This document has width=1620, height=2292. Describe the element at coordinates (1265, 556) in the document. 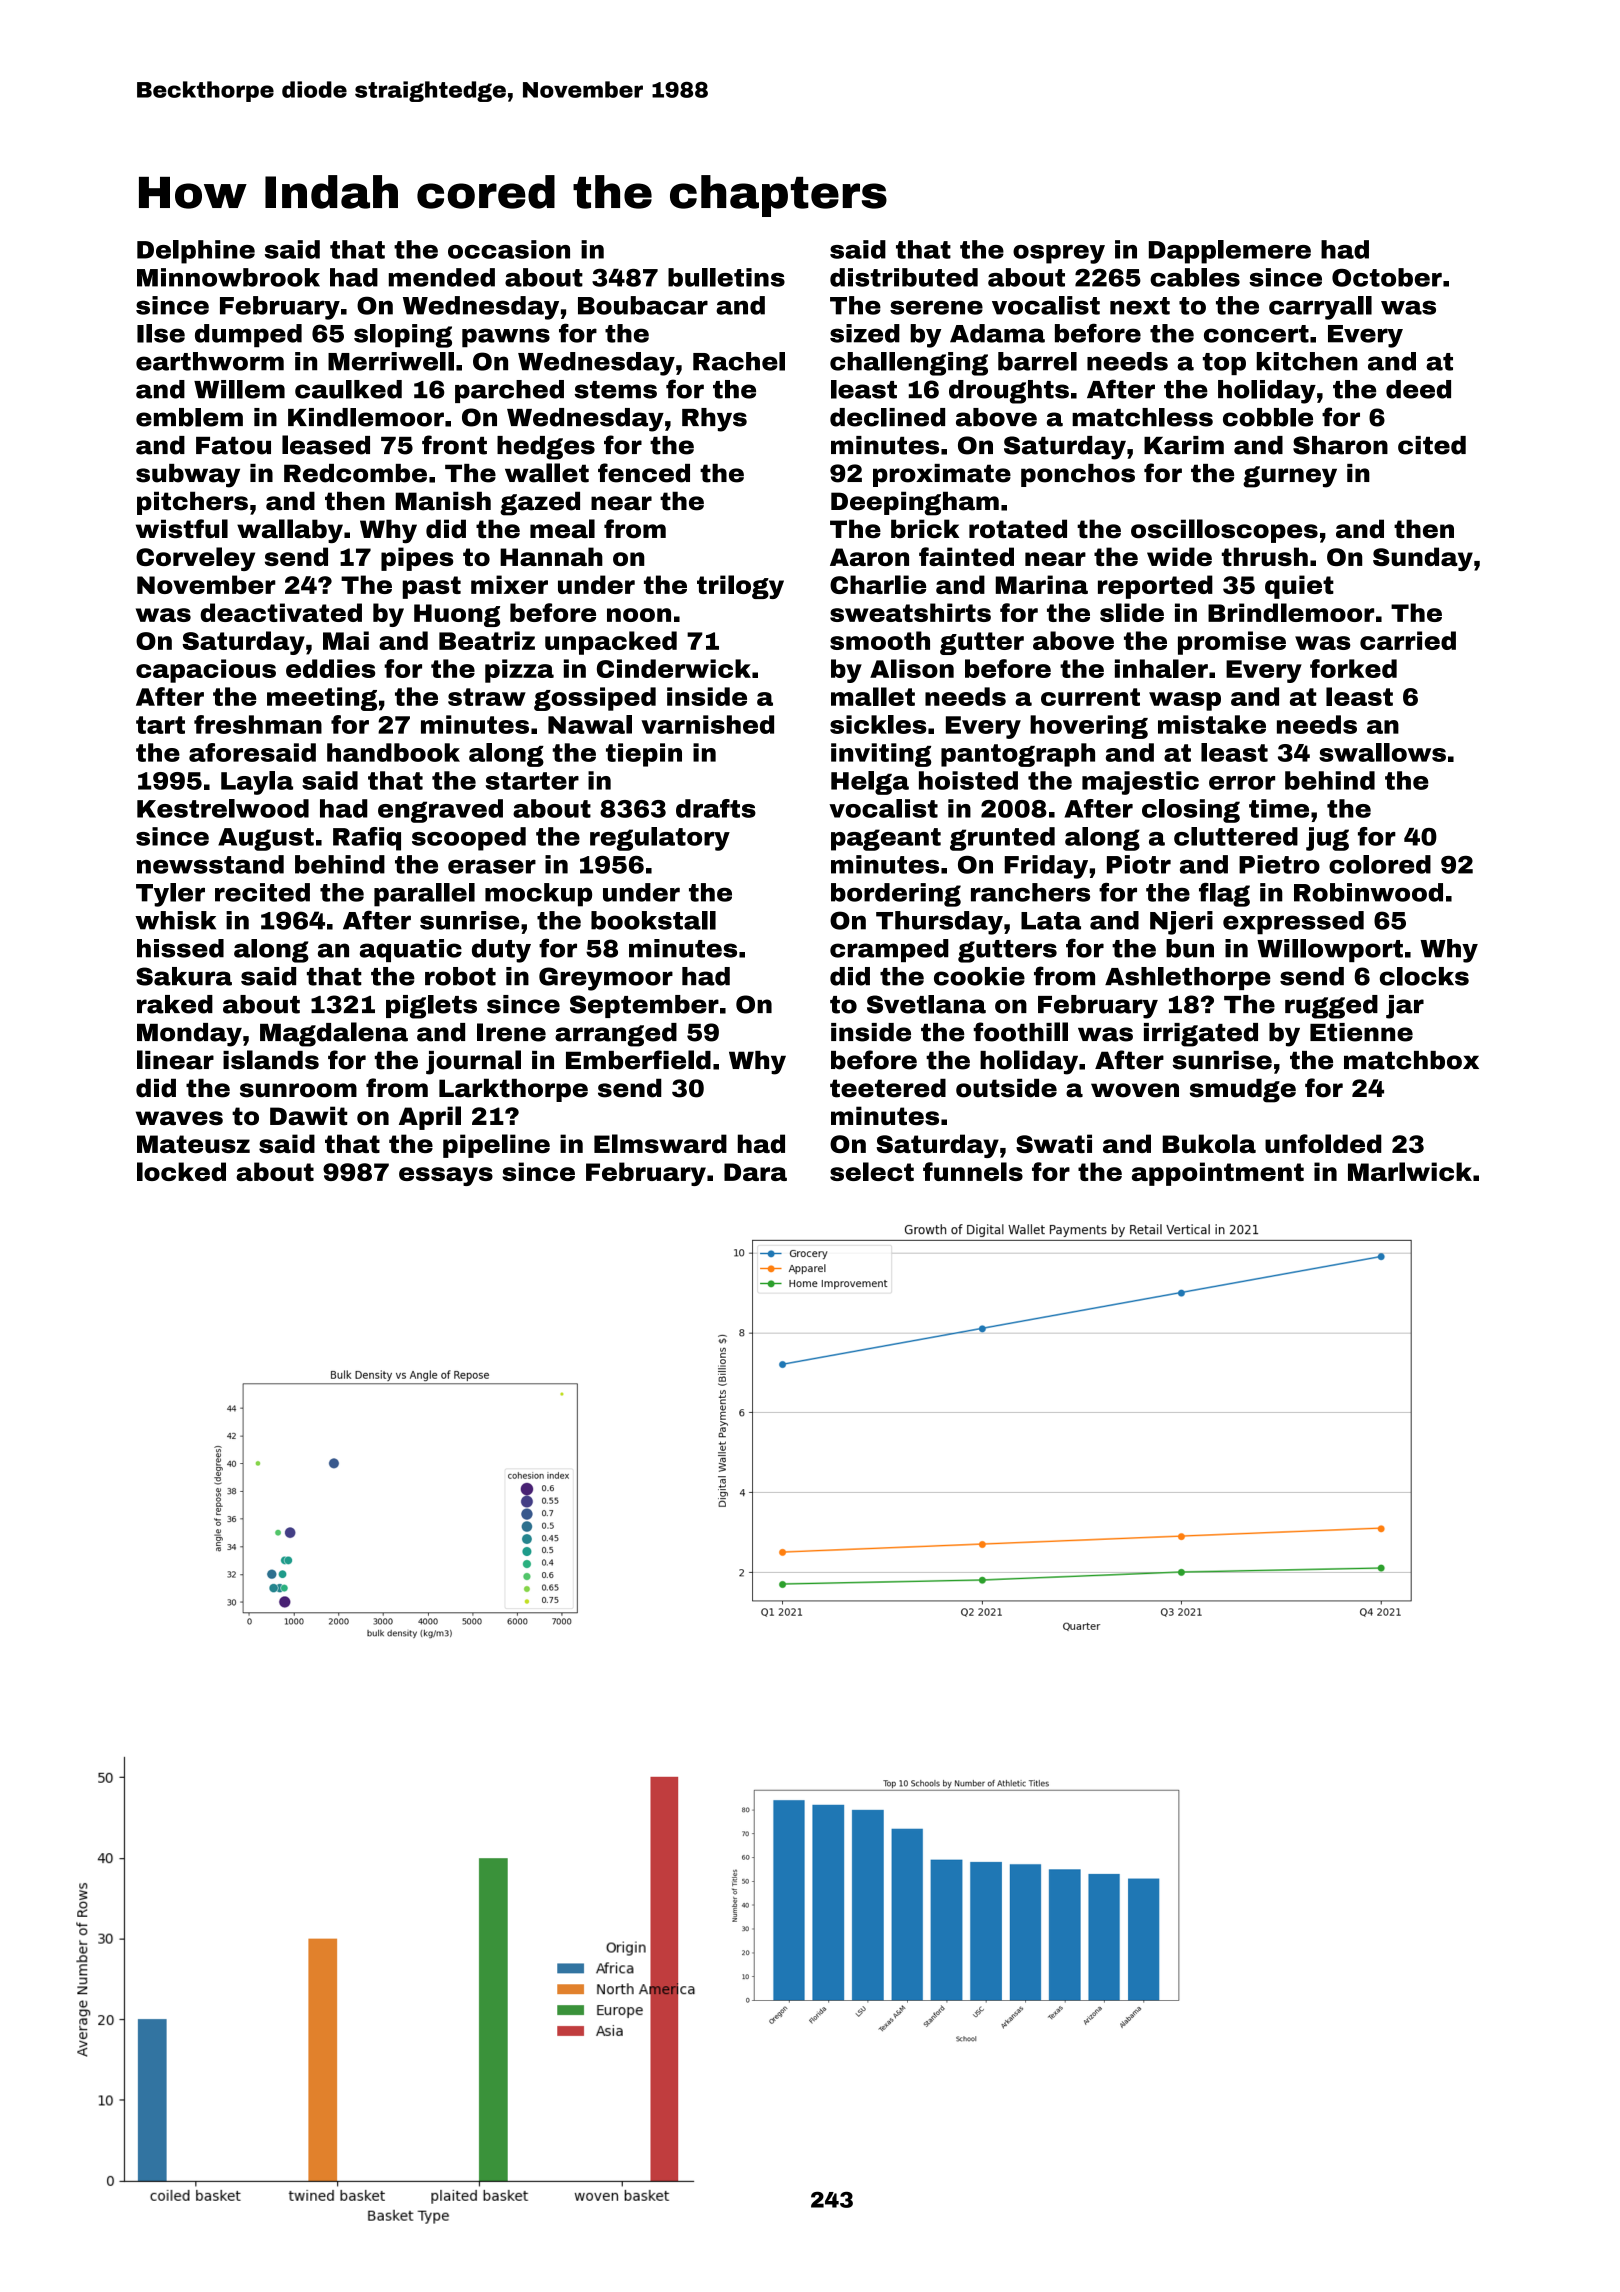

I see `thrush` at that location.
